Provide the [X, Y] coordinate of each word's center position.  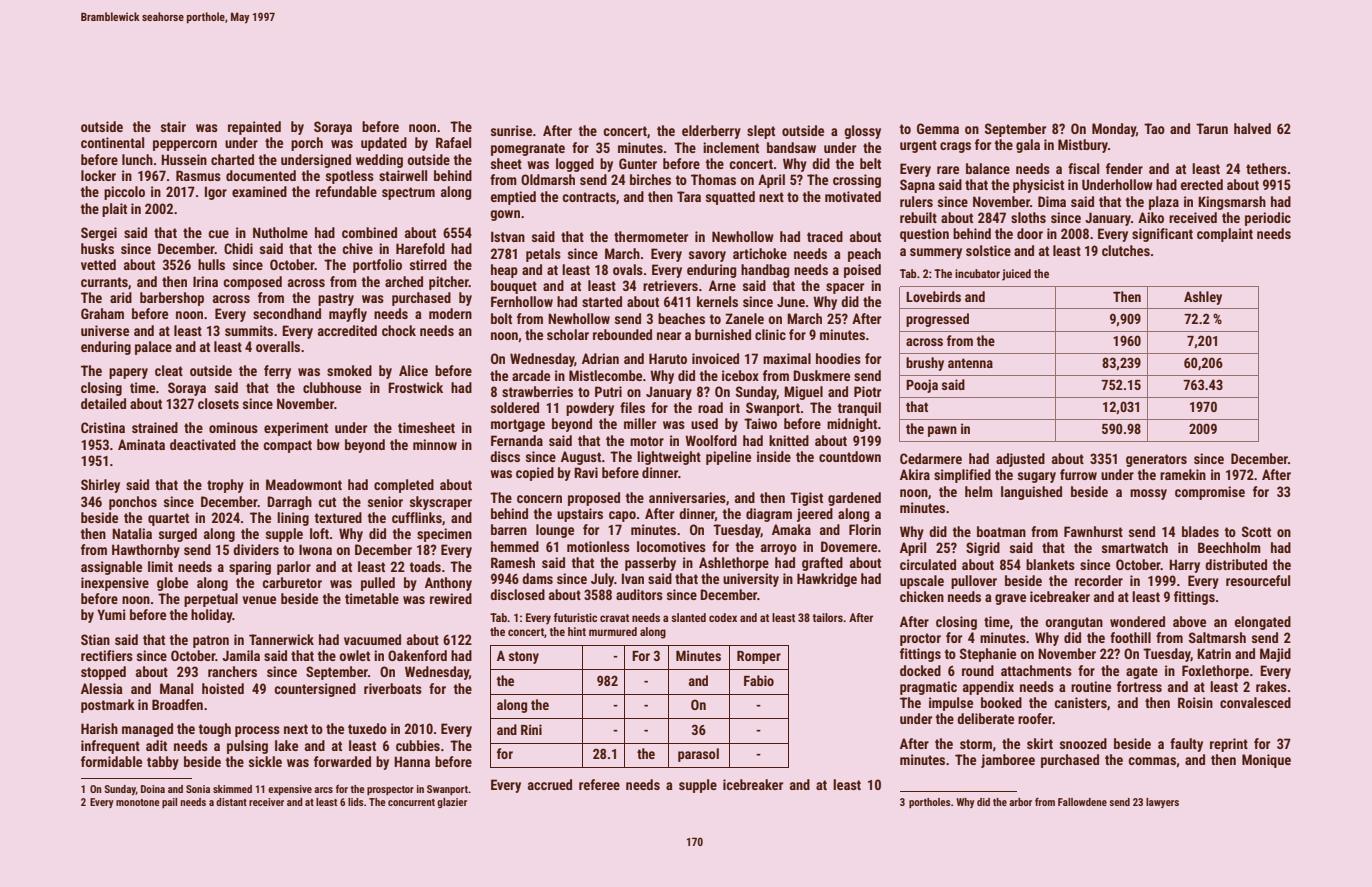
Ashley [1203, 298]
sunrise [511, 130]
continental [112, 142]
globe [172, 584]
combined [369, 232]
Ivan [633, 578]
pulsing [247, 747]
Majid [1275, 655]
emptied [513, 198]
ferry [277, 372]
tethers [1266, 168]
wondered [1137, 621]
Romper [759, 657]
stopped [103, 673]
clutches [1126, 250]
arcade [531, 375]
